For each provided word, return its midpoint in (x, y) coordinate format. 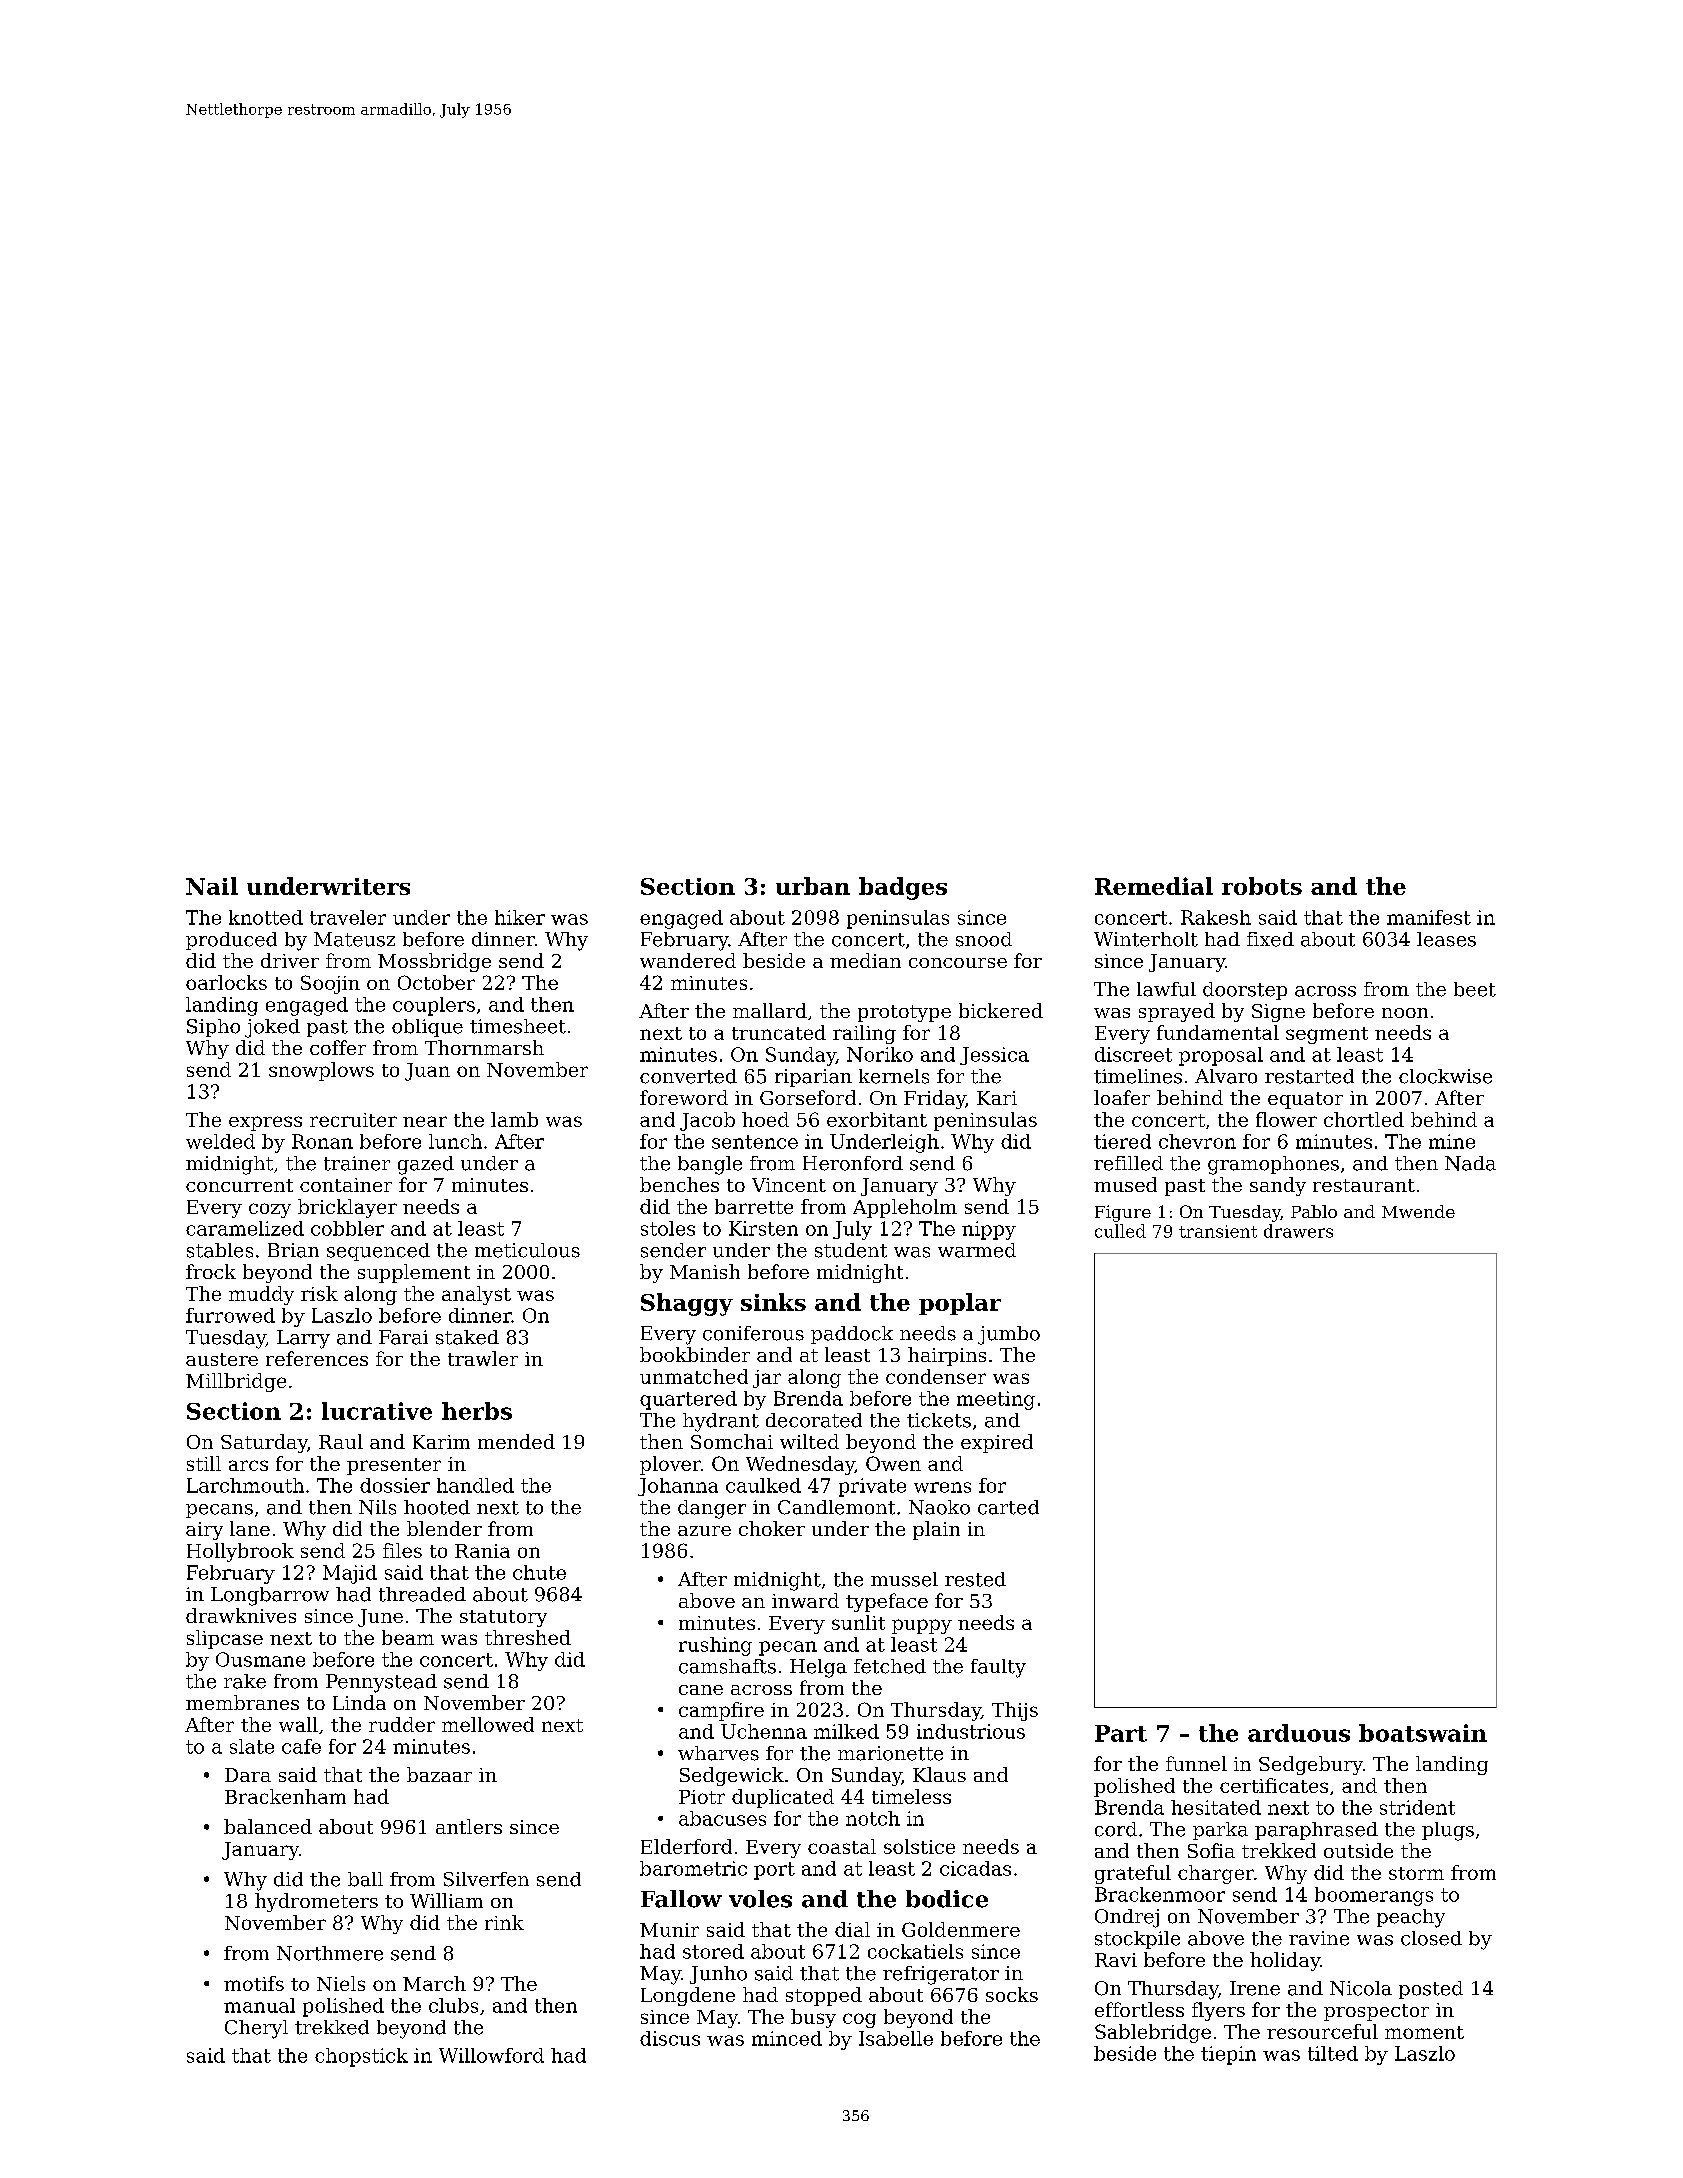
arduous (1299, 1733)
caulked (763, 1485)
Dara (248, 1775)
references (317, 1358)
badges (903, 888)
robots (1262, 886)
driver (290, 960)
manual (259, 2005)
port (774, 1871)
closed (1431, 1938)
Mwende (1418, 1211)
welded (220, 1141)
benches (679, 1184)
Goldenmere (961, 1929)
